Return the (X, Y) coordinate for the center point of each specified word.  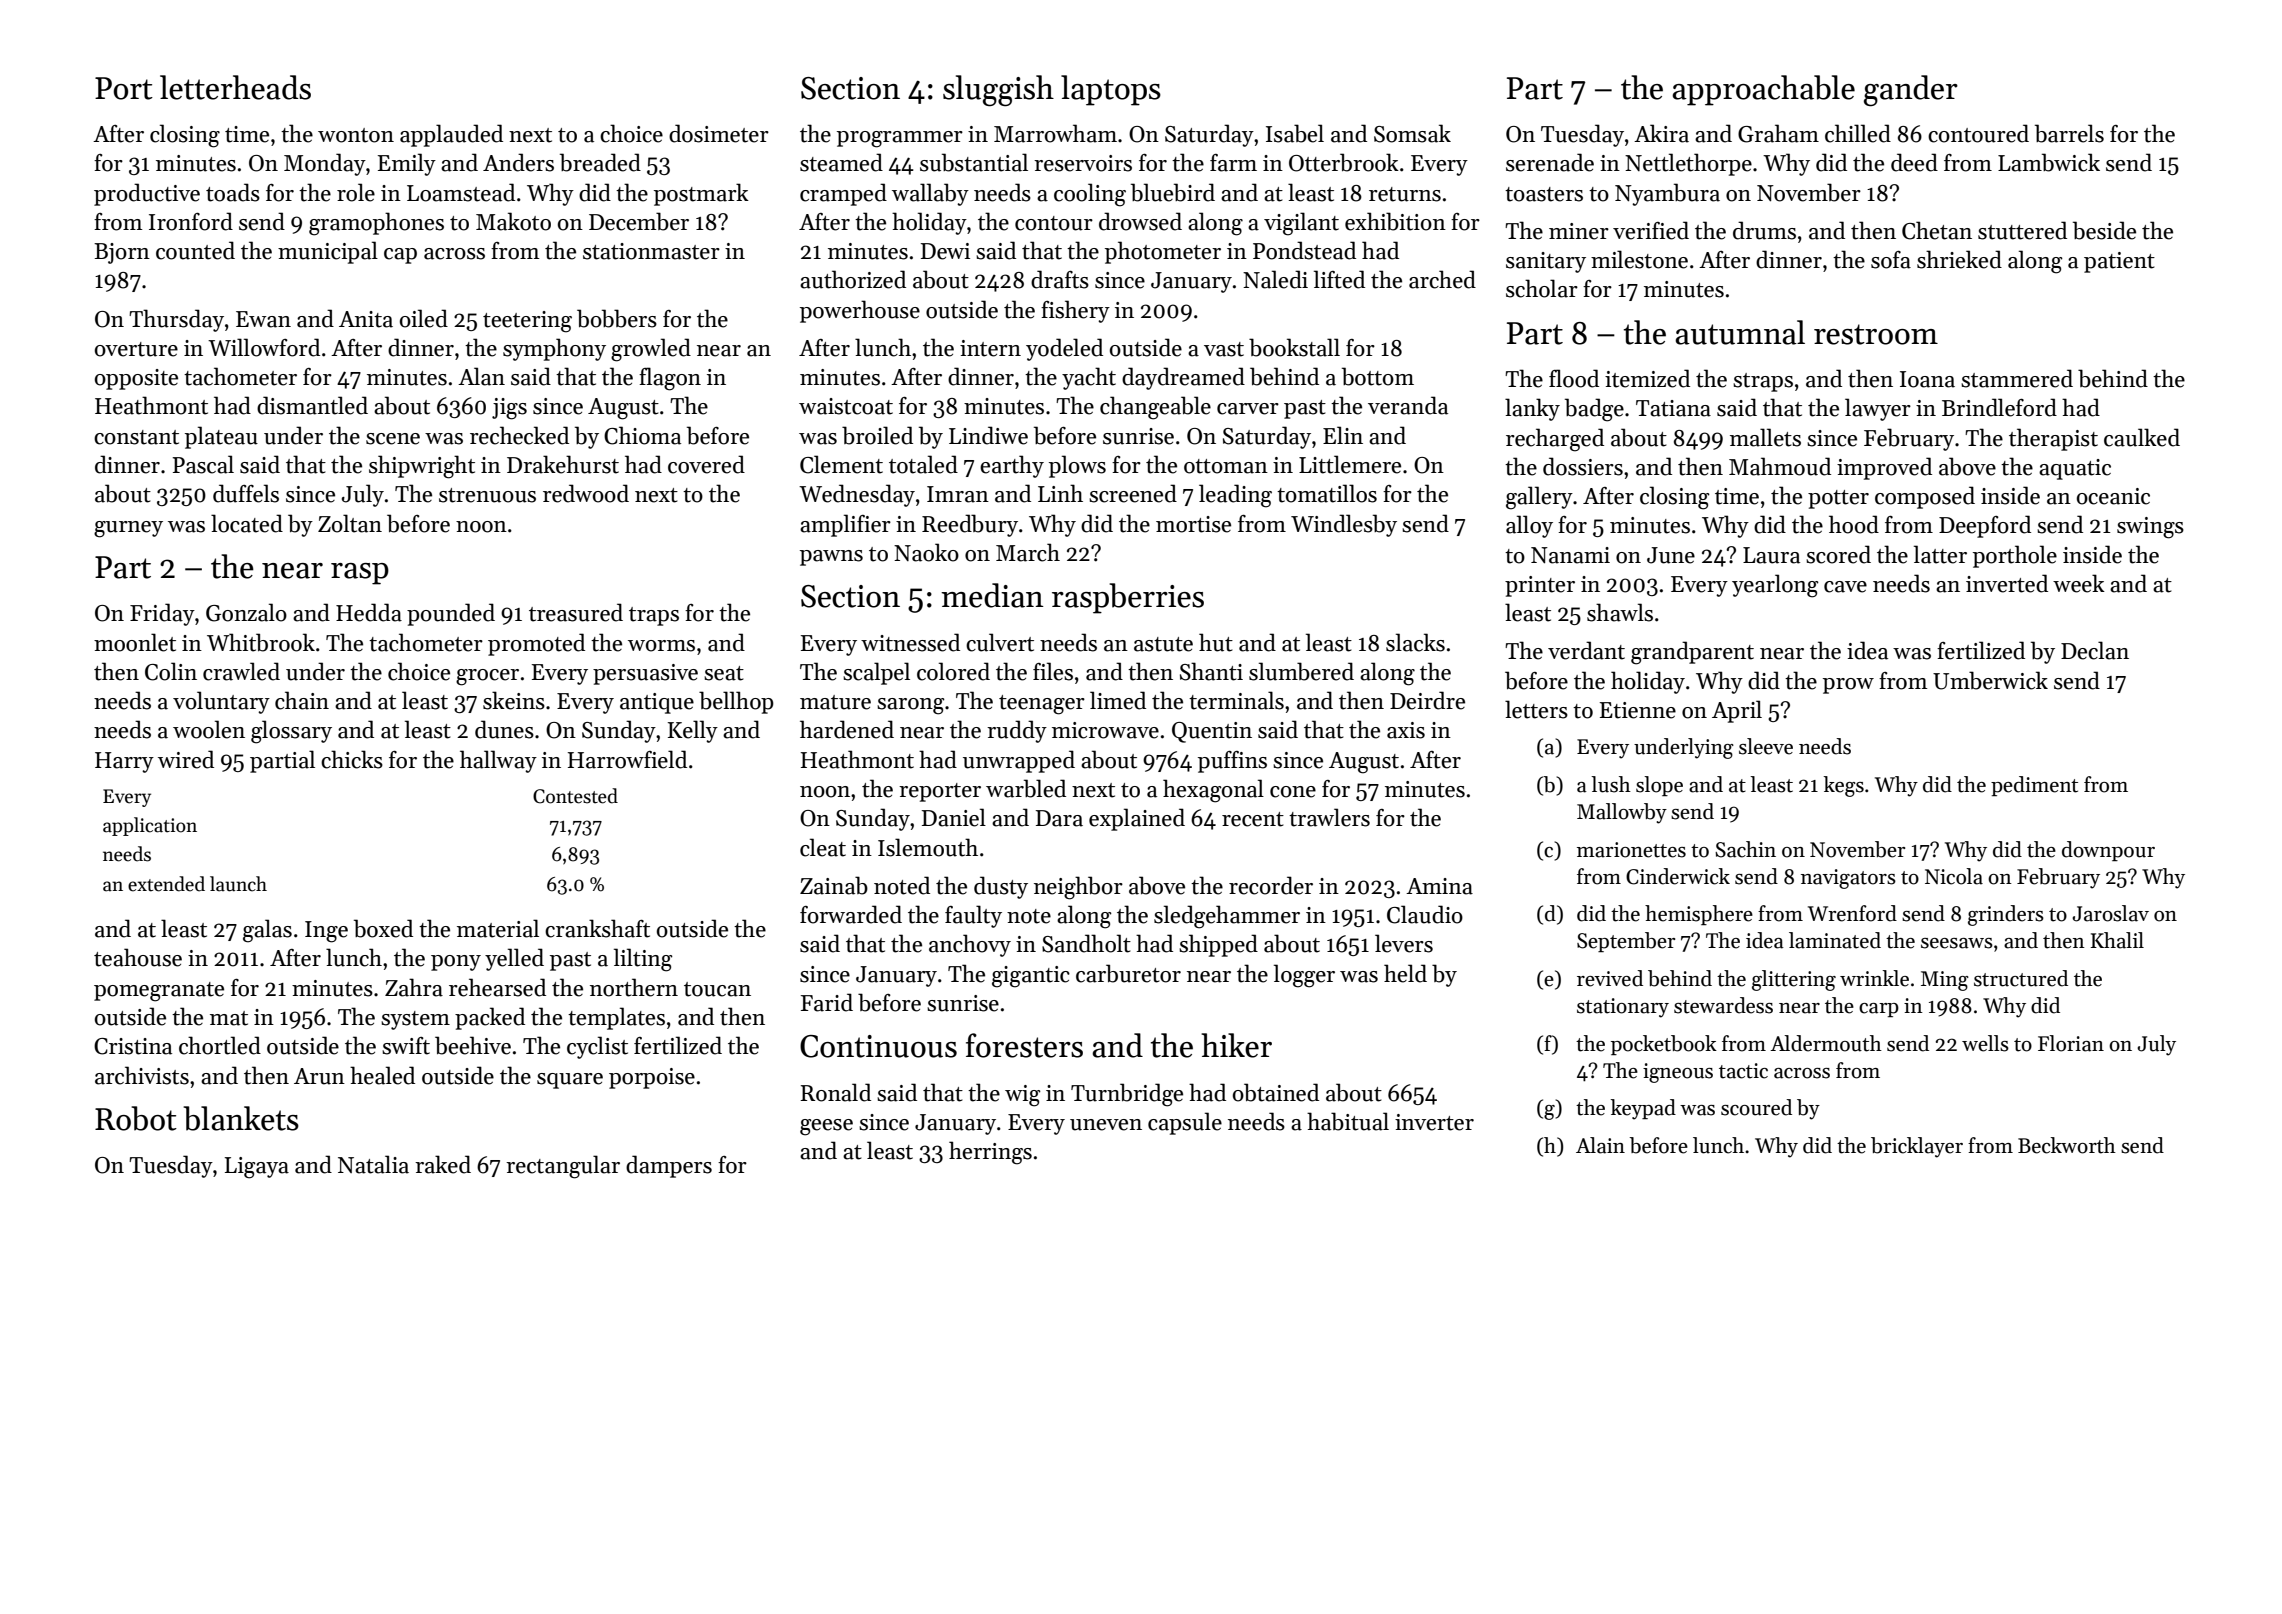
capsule (1185, 1123)
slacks (1415, 642)
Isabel (1295, 133)
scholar (1542, 288)
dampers (669, 1166)
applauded (451, 135)
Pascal (203, 464)
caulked (2142, 437)
